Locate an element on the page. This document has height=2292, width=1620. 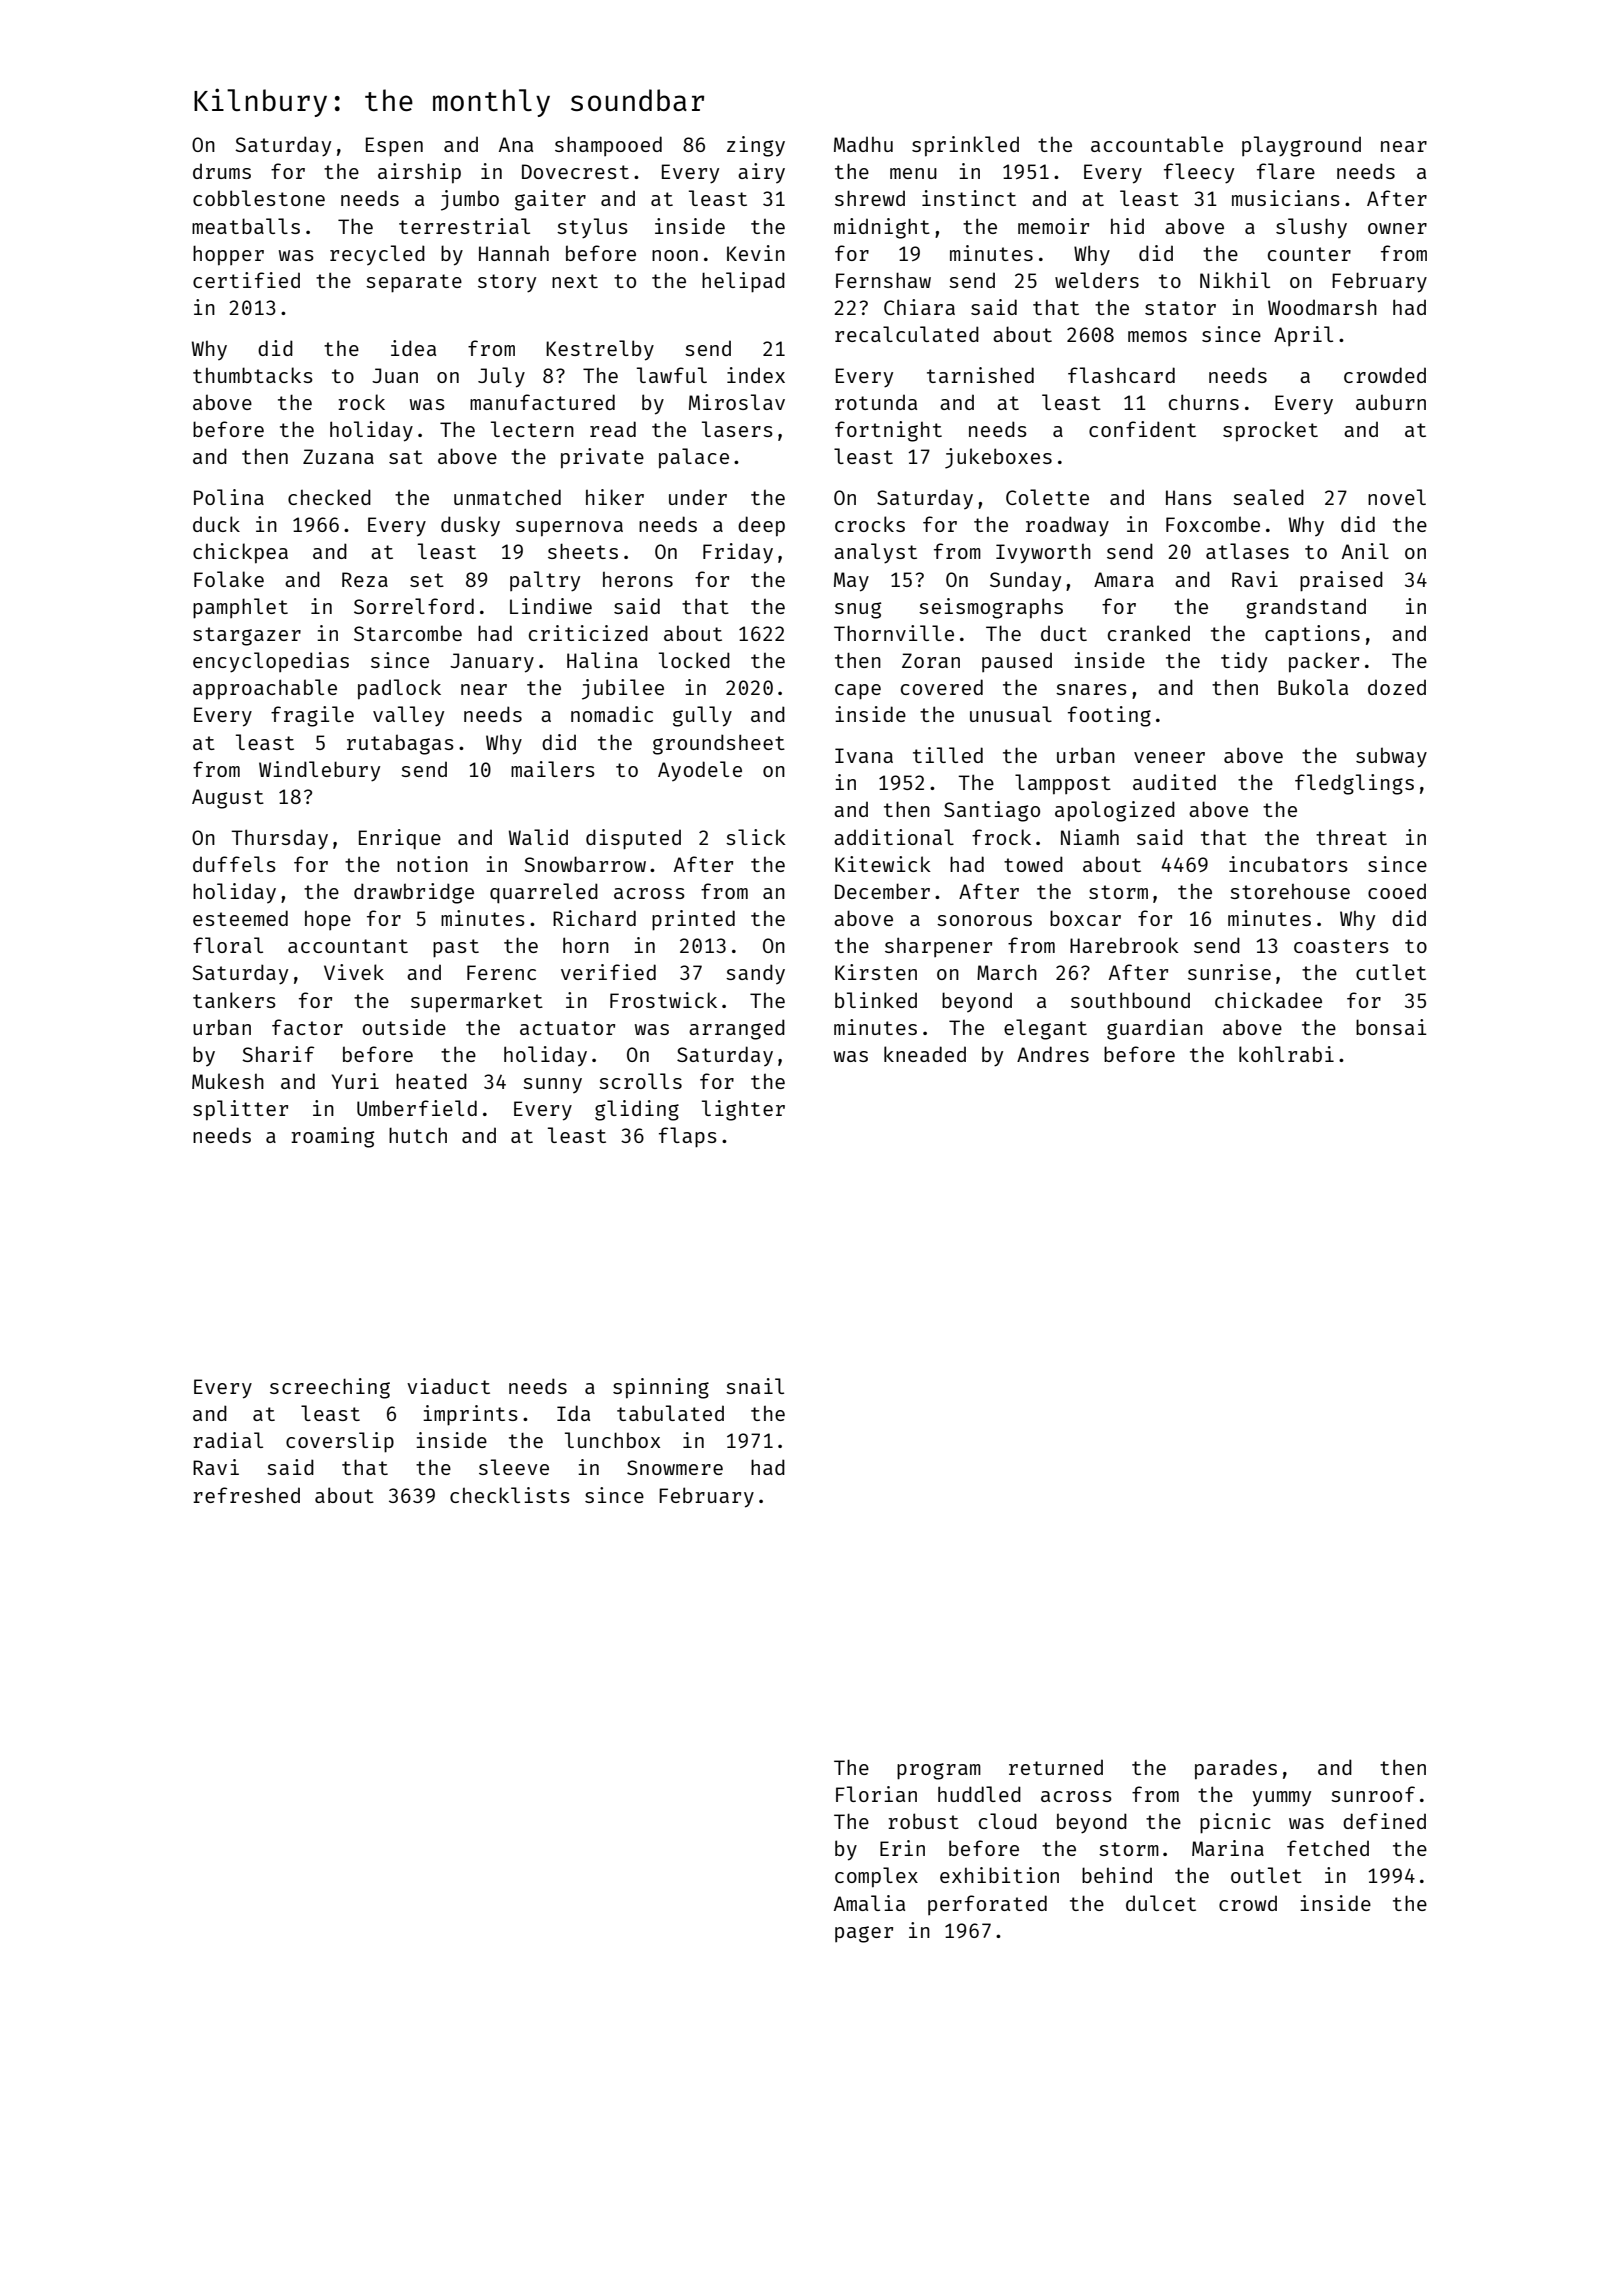
returned is located at coordinates (1056, 1767).
